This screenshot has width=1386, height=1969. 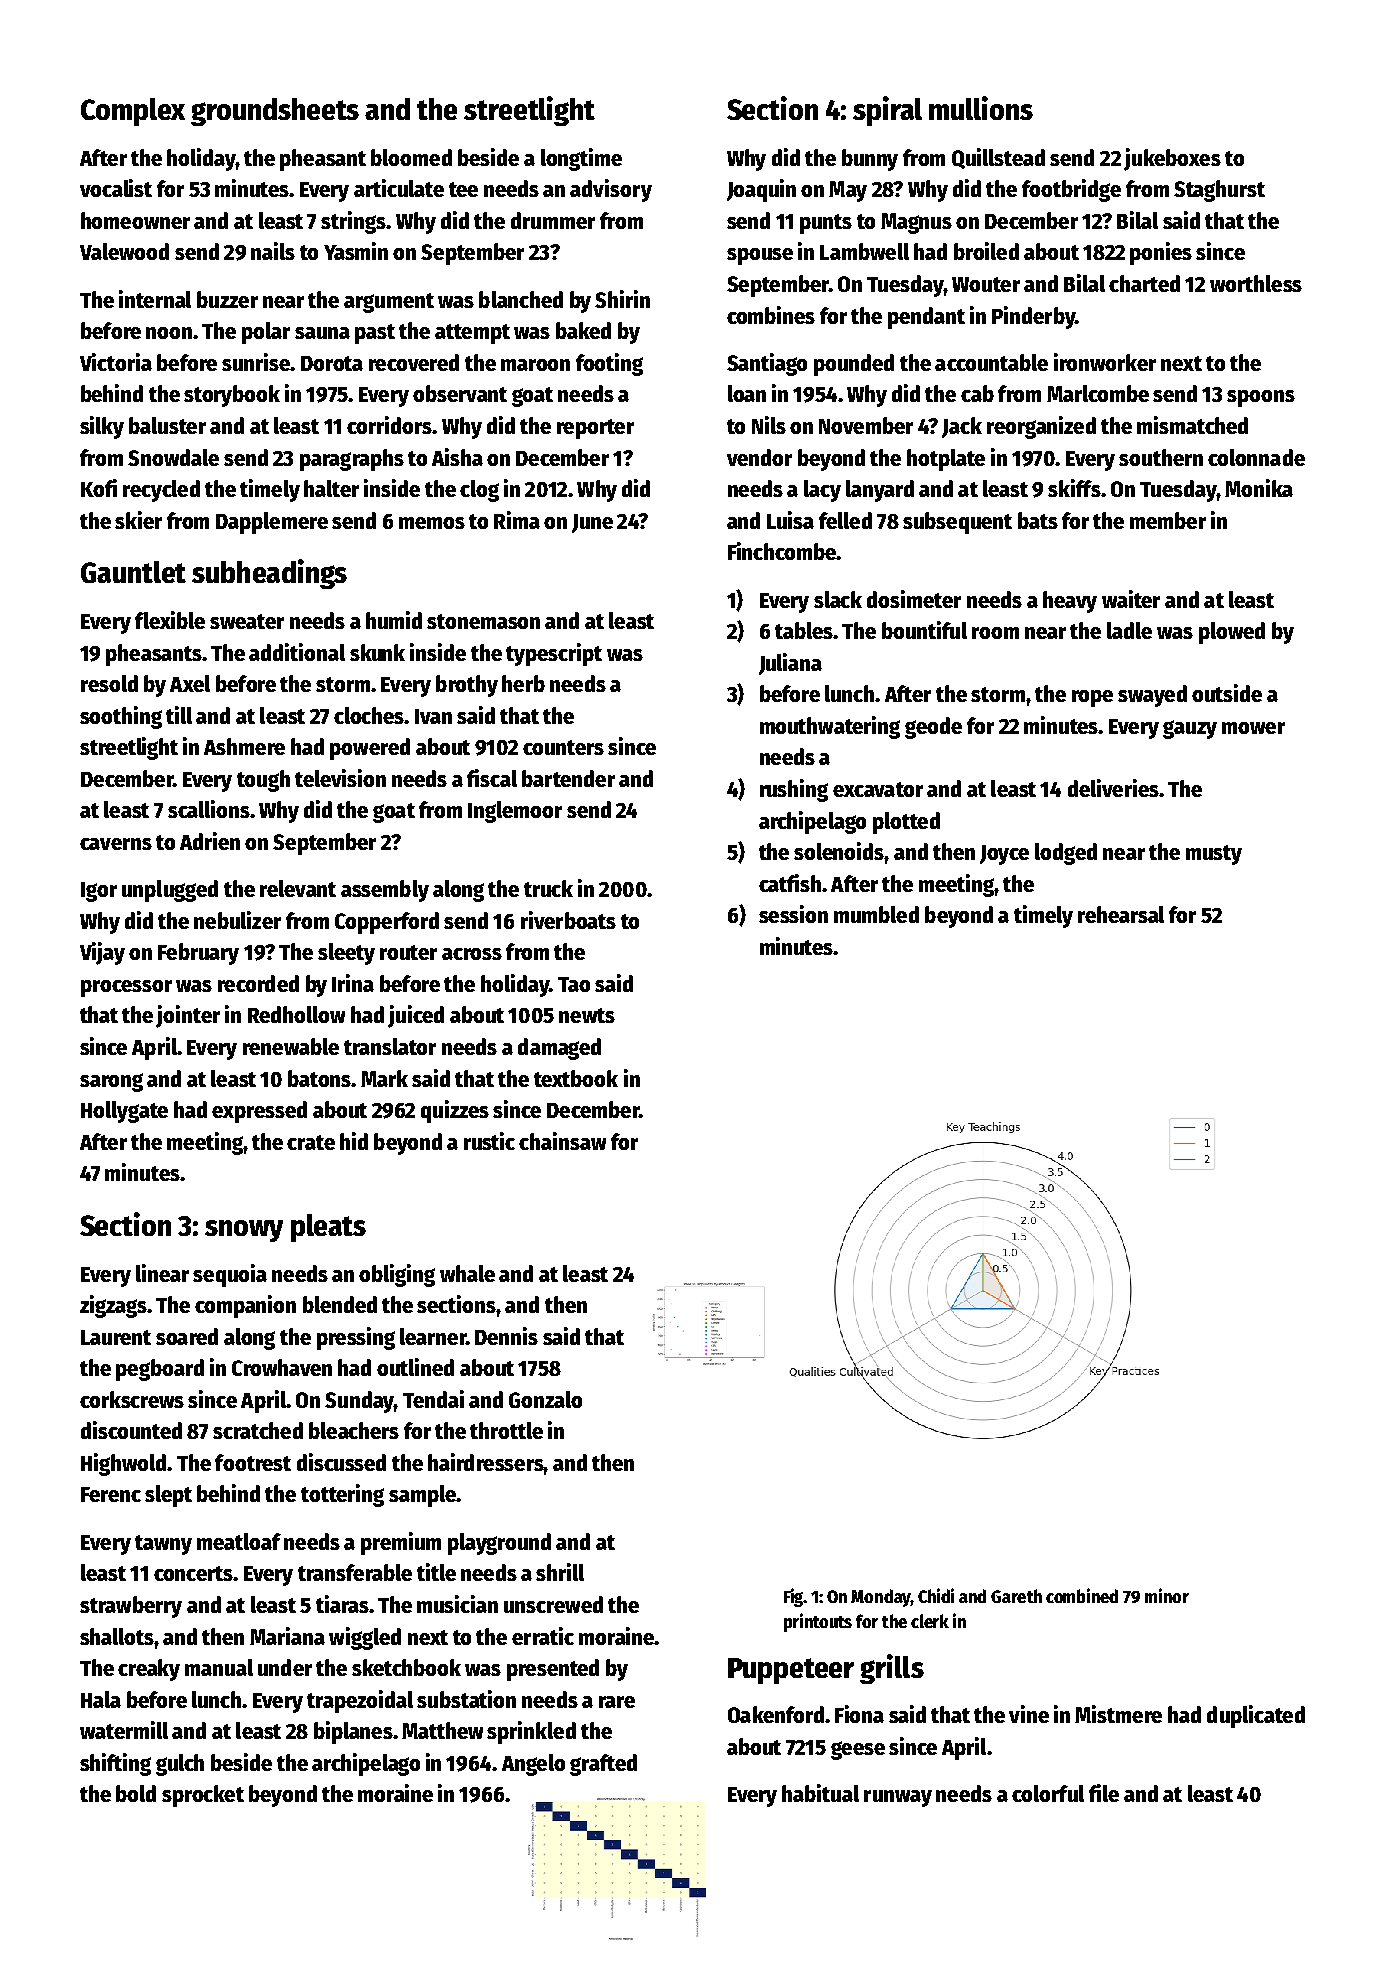 I want to click on rehearsal, so click(x=1121, y=914).
